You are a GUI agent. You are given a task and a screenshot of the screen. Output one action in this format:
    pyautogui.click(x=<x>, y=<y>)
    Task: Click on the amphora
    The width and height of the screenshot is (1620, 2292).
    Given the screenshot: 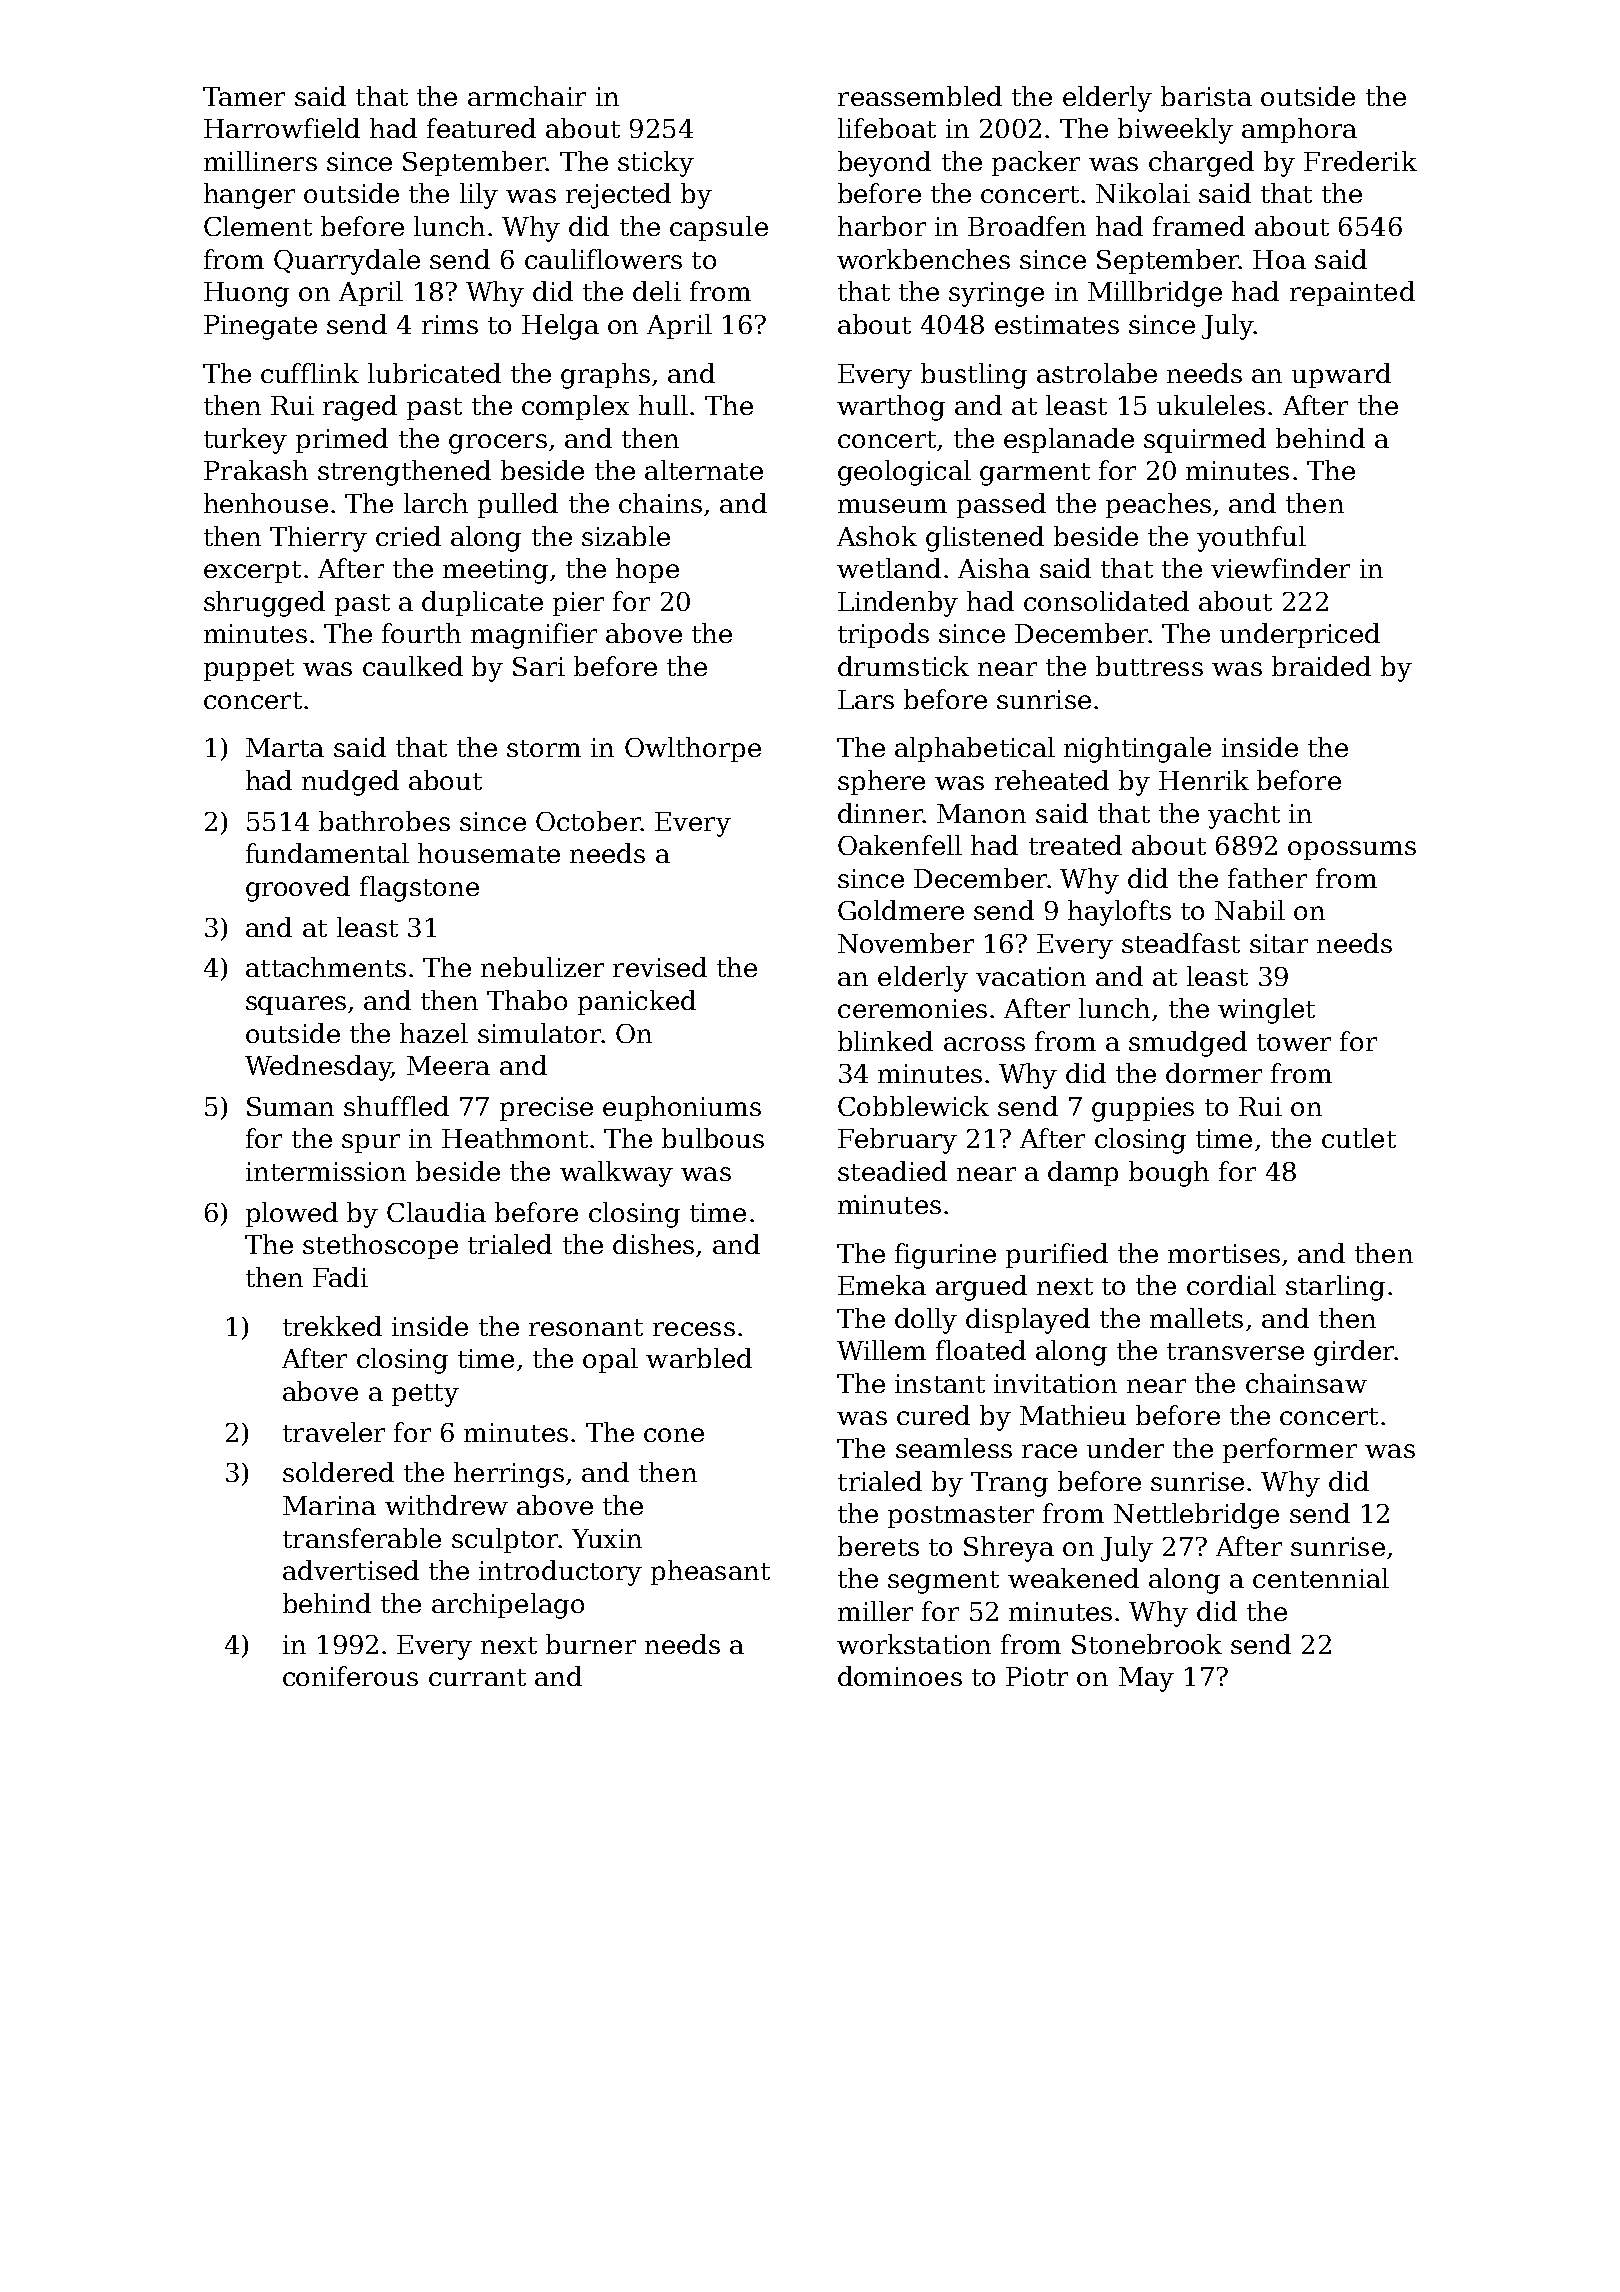 What is the action you would take?
    pyautogui.click(x=1299, y=130)
